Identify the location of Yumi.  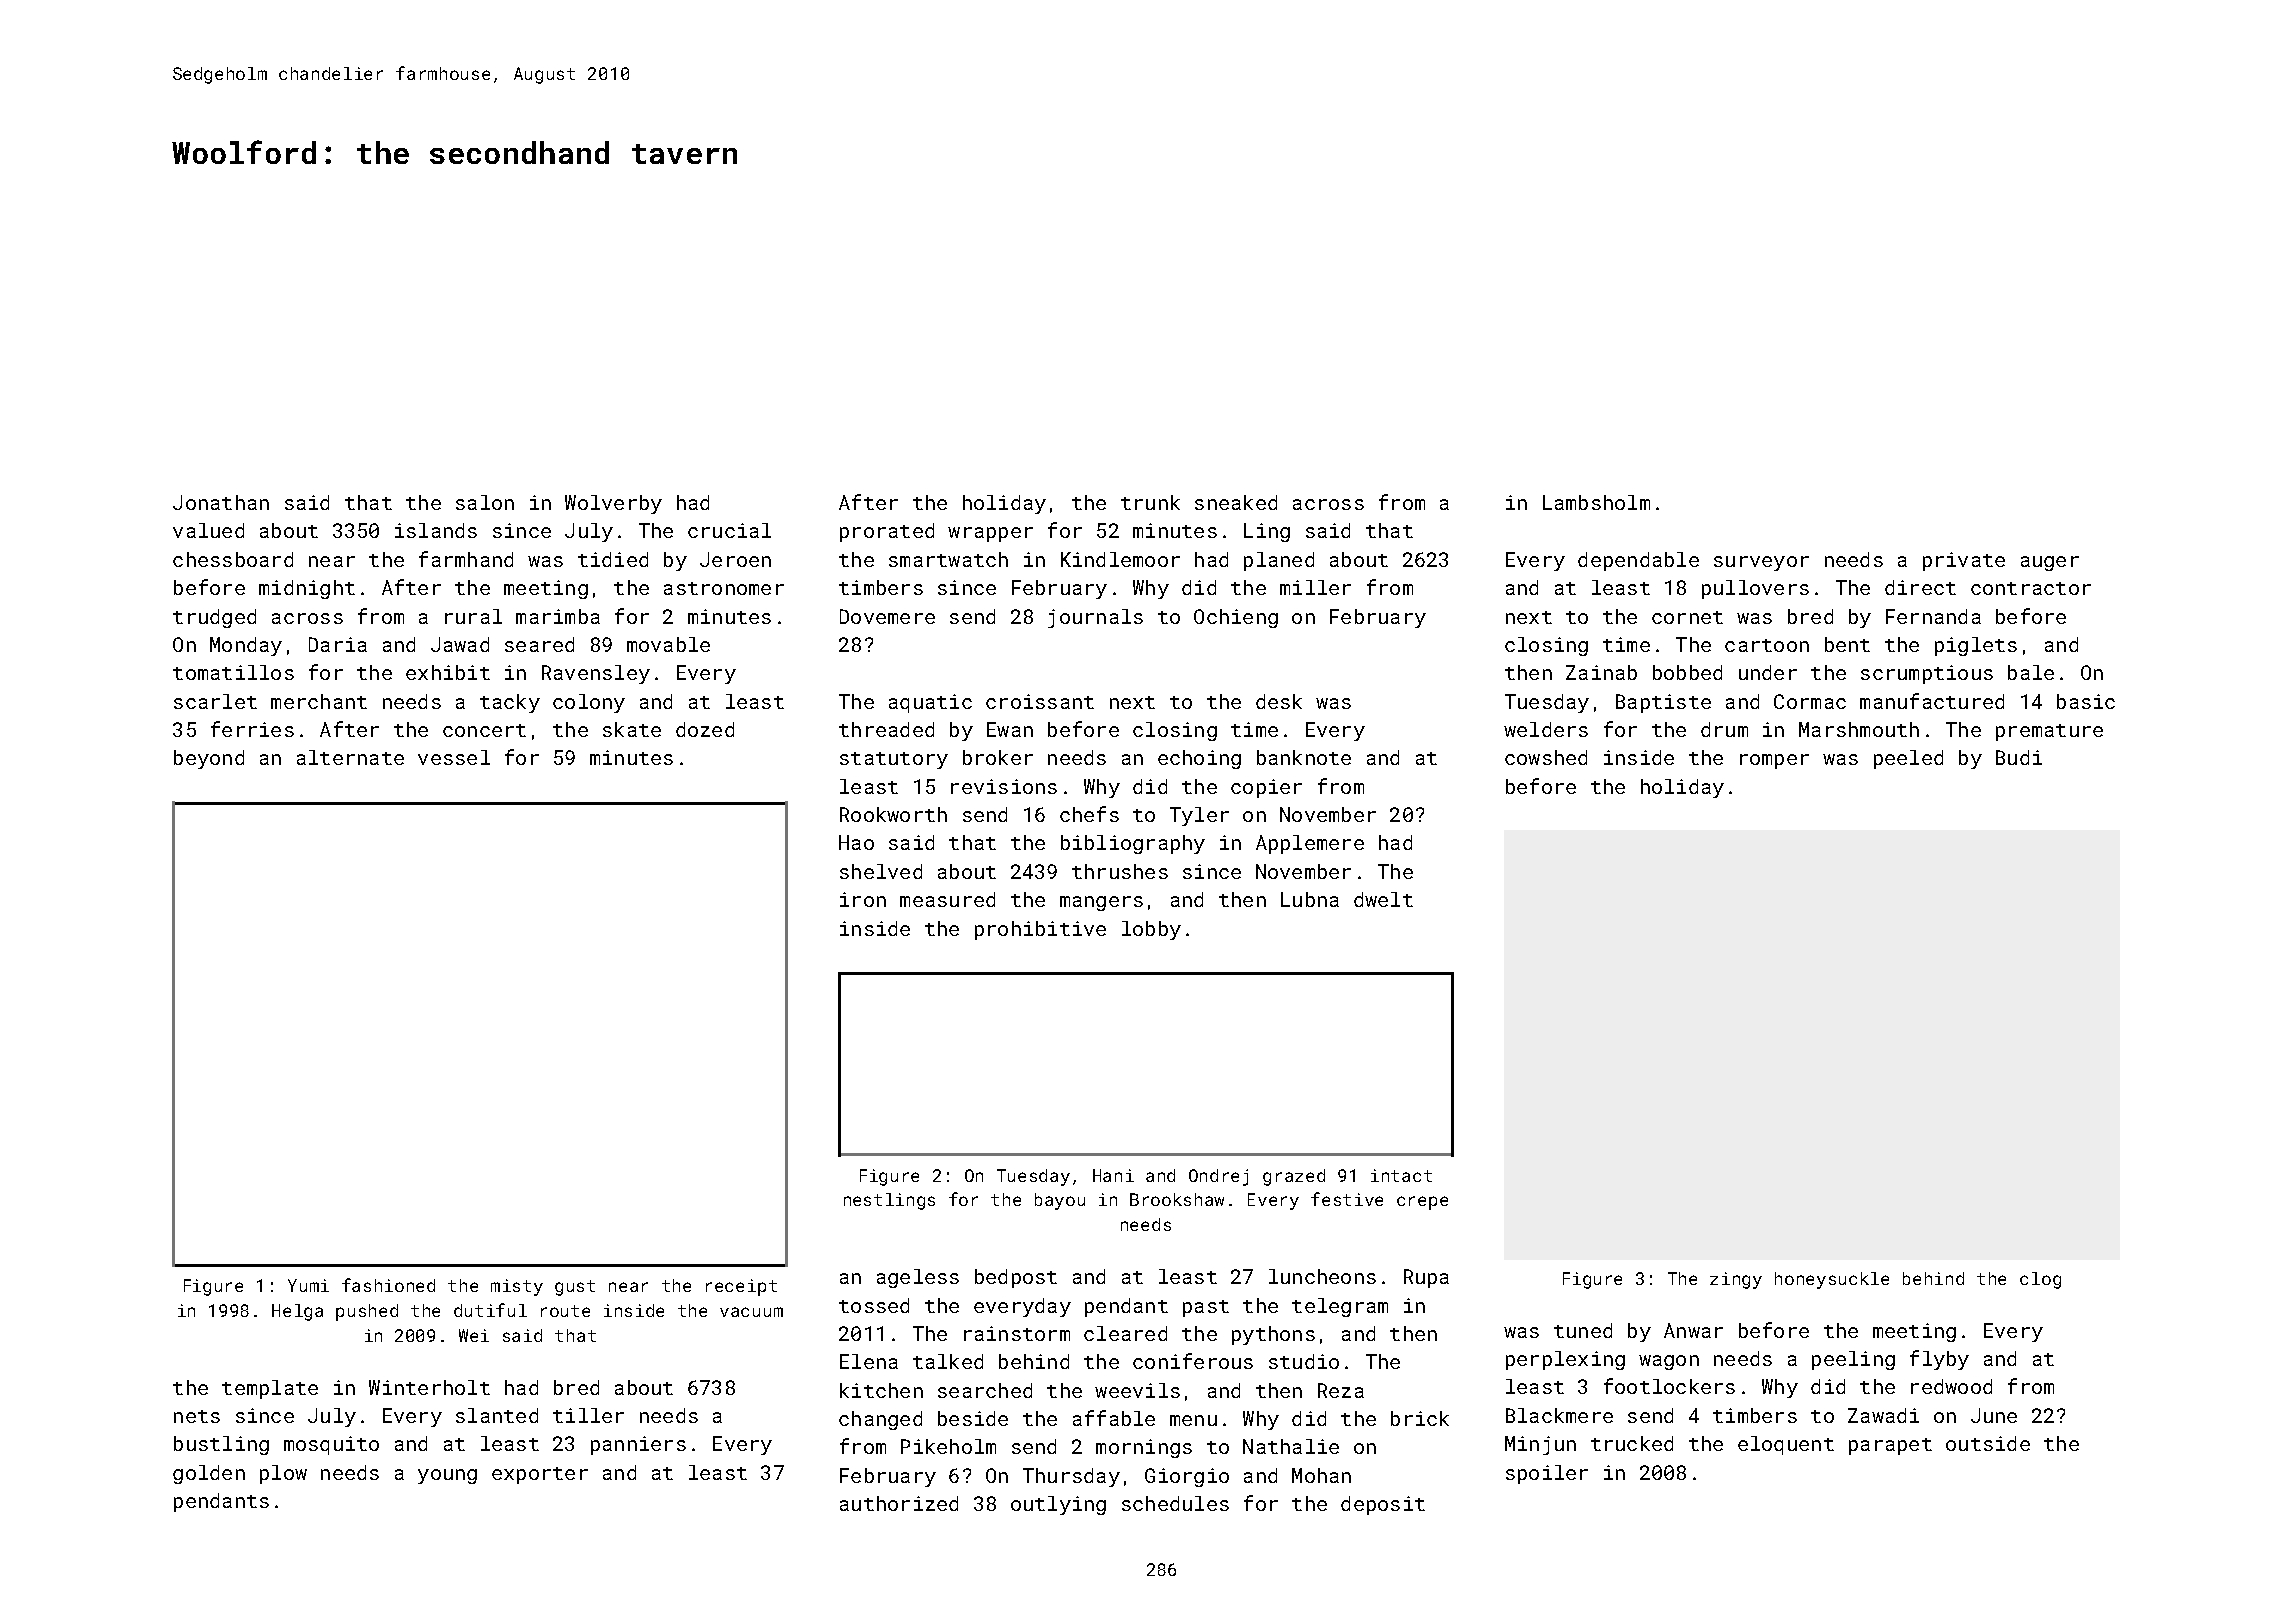
(308, 1285).
